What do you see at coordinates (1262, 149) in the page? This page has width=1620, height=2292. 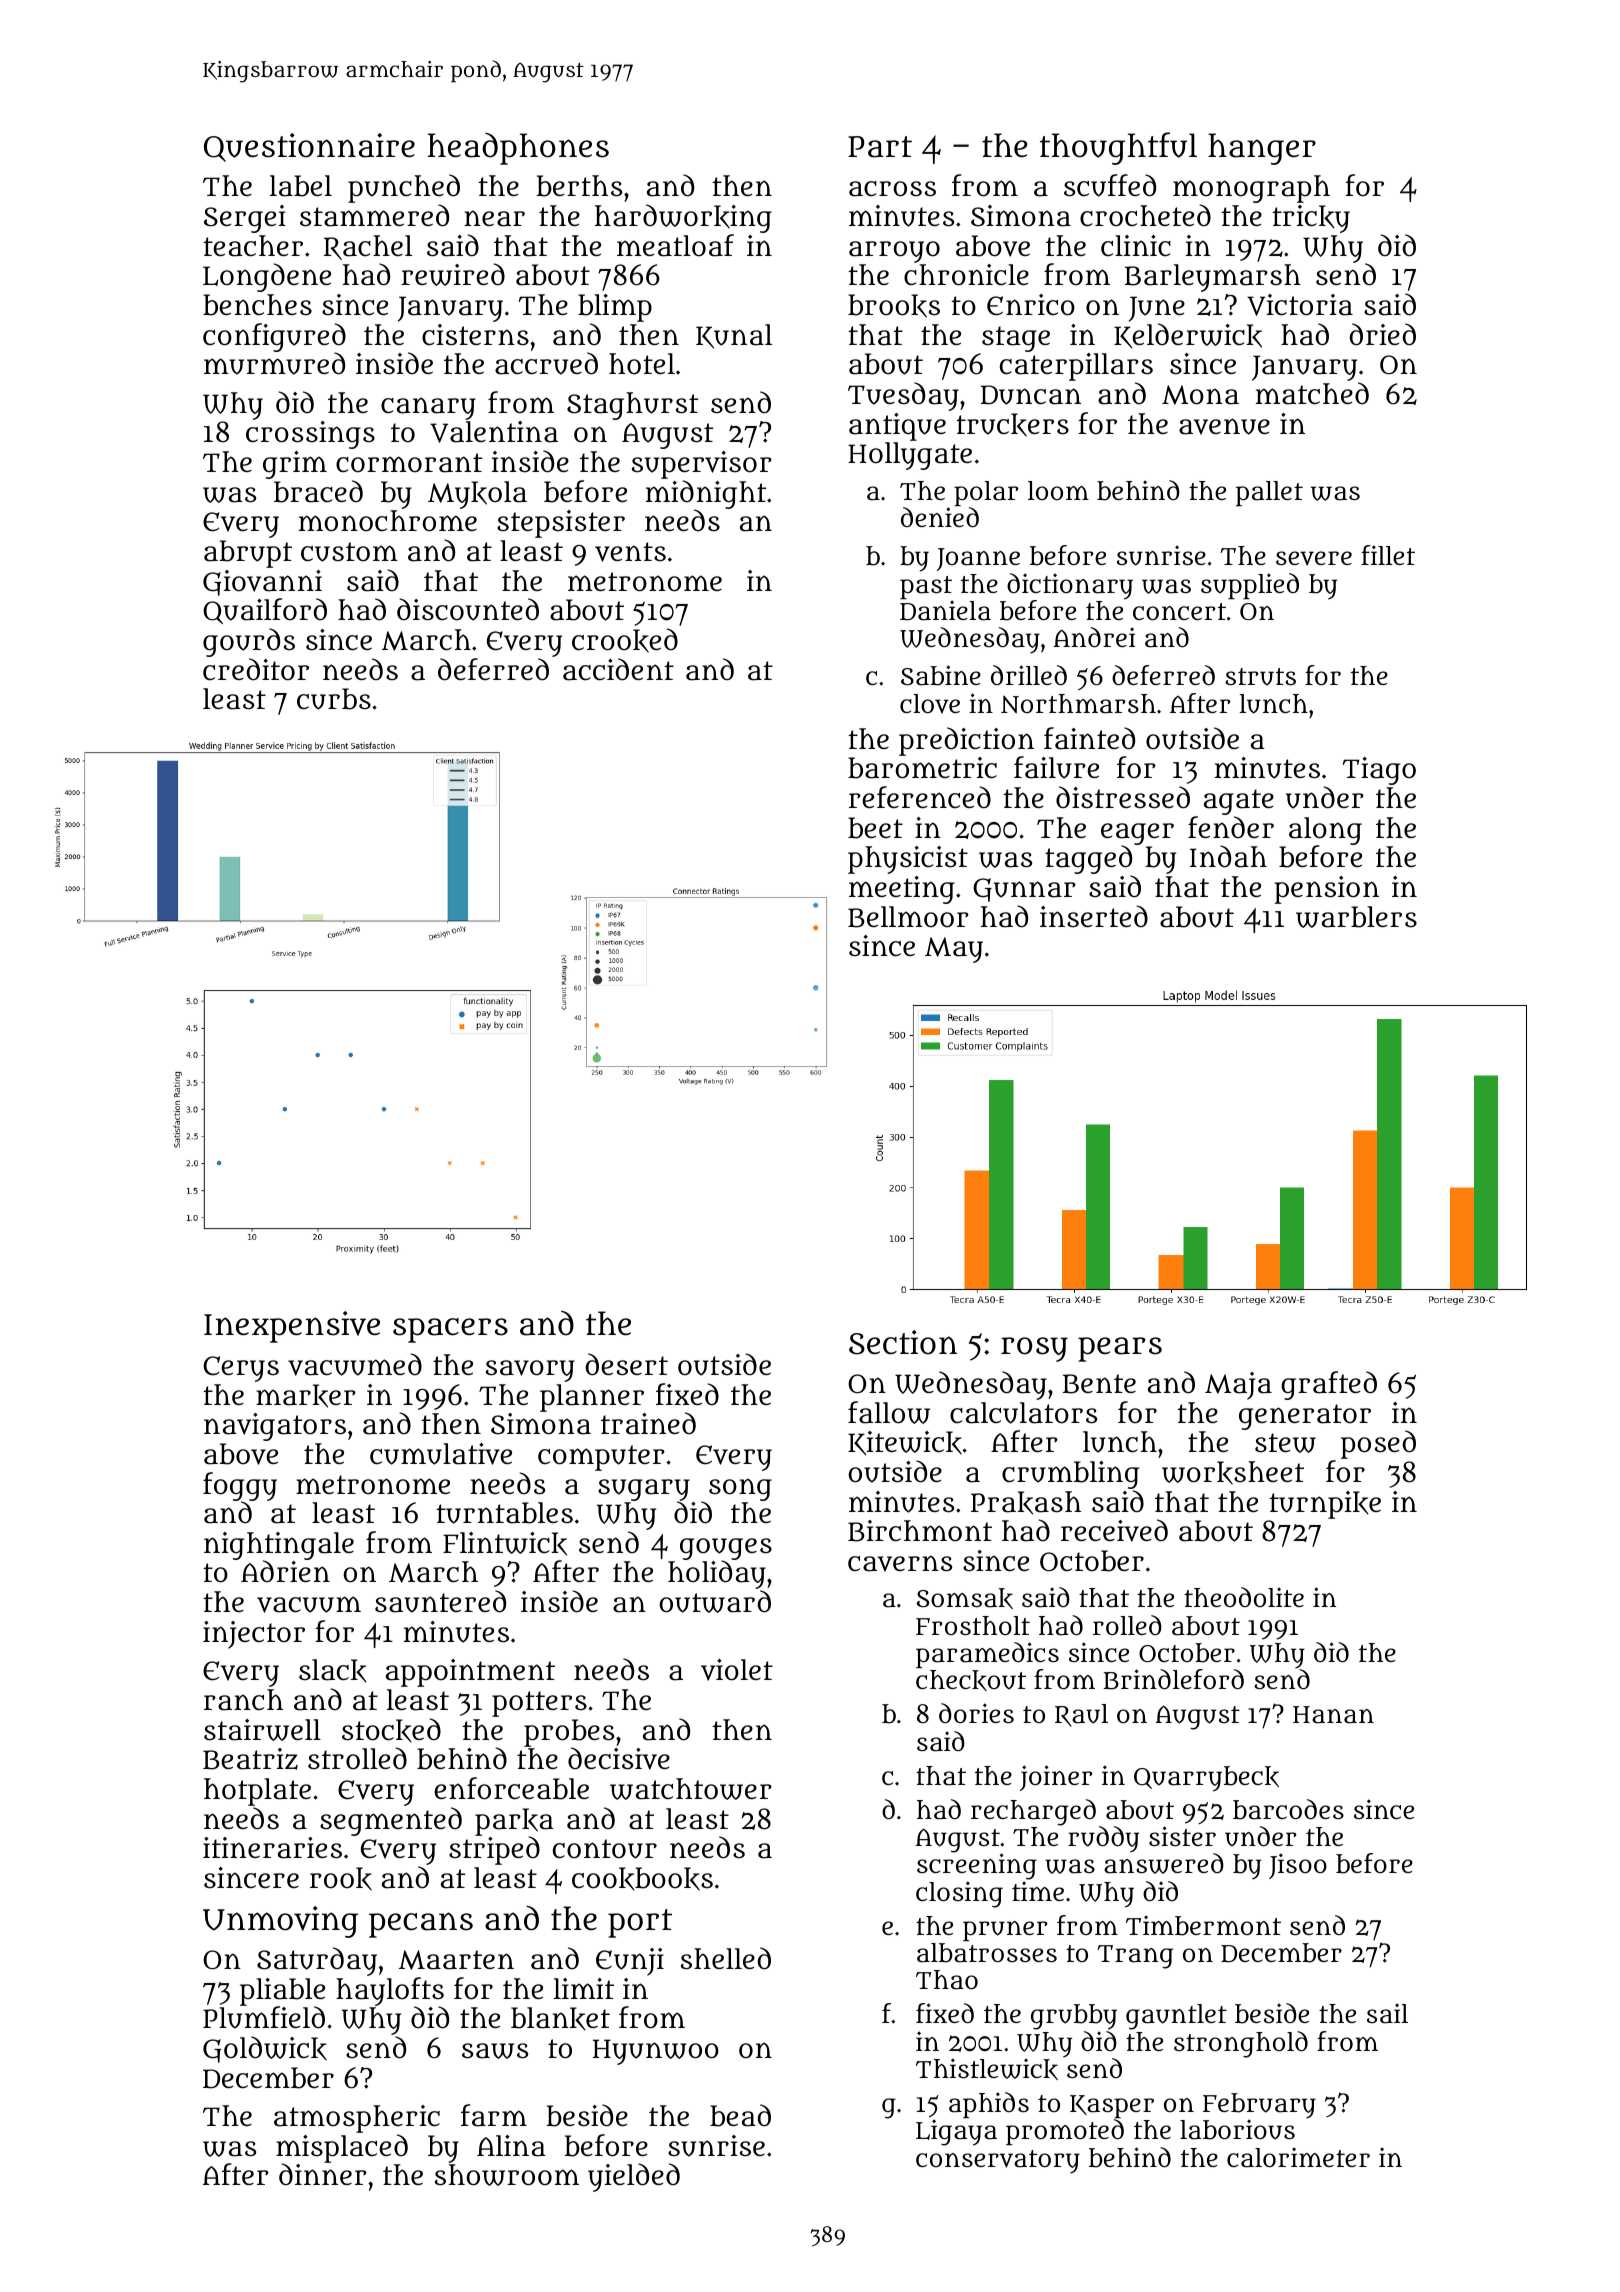 I see `hanger` at bounding box center [1262, 149].
